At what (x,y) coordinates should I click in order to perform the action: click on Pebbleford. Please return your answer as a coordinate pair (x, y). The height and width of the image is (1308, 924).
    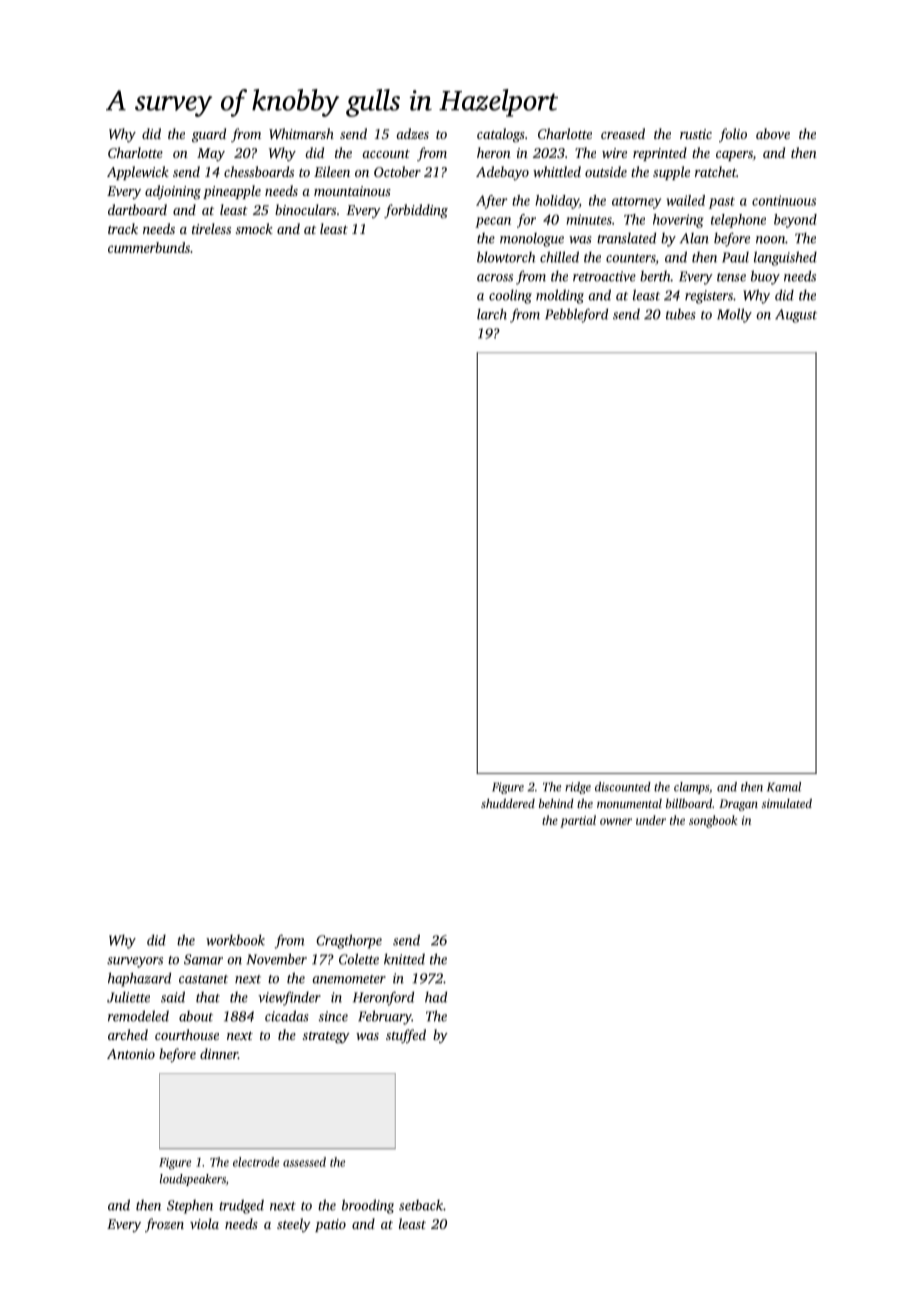
    Looking at the image, I should click on (576, 315).
